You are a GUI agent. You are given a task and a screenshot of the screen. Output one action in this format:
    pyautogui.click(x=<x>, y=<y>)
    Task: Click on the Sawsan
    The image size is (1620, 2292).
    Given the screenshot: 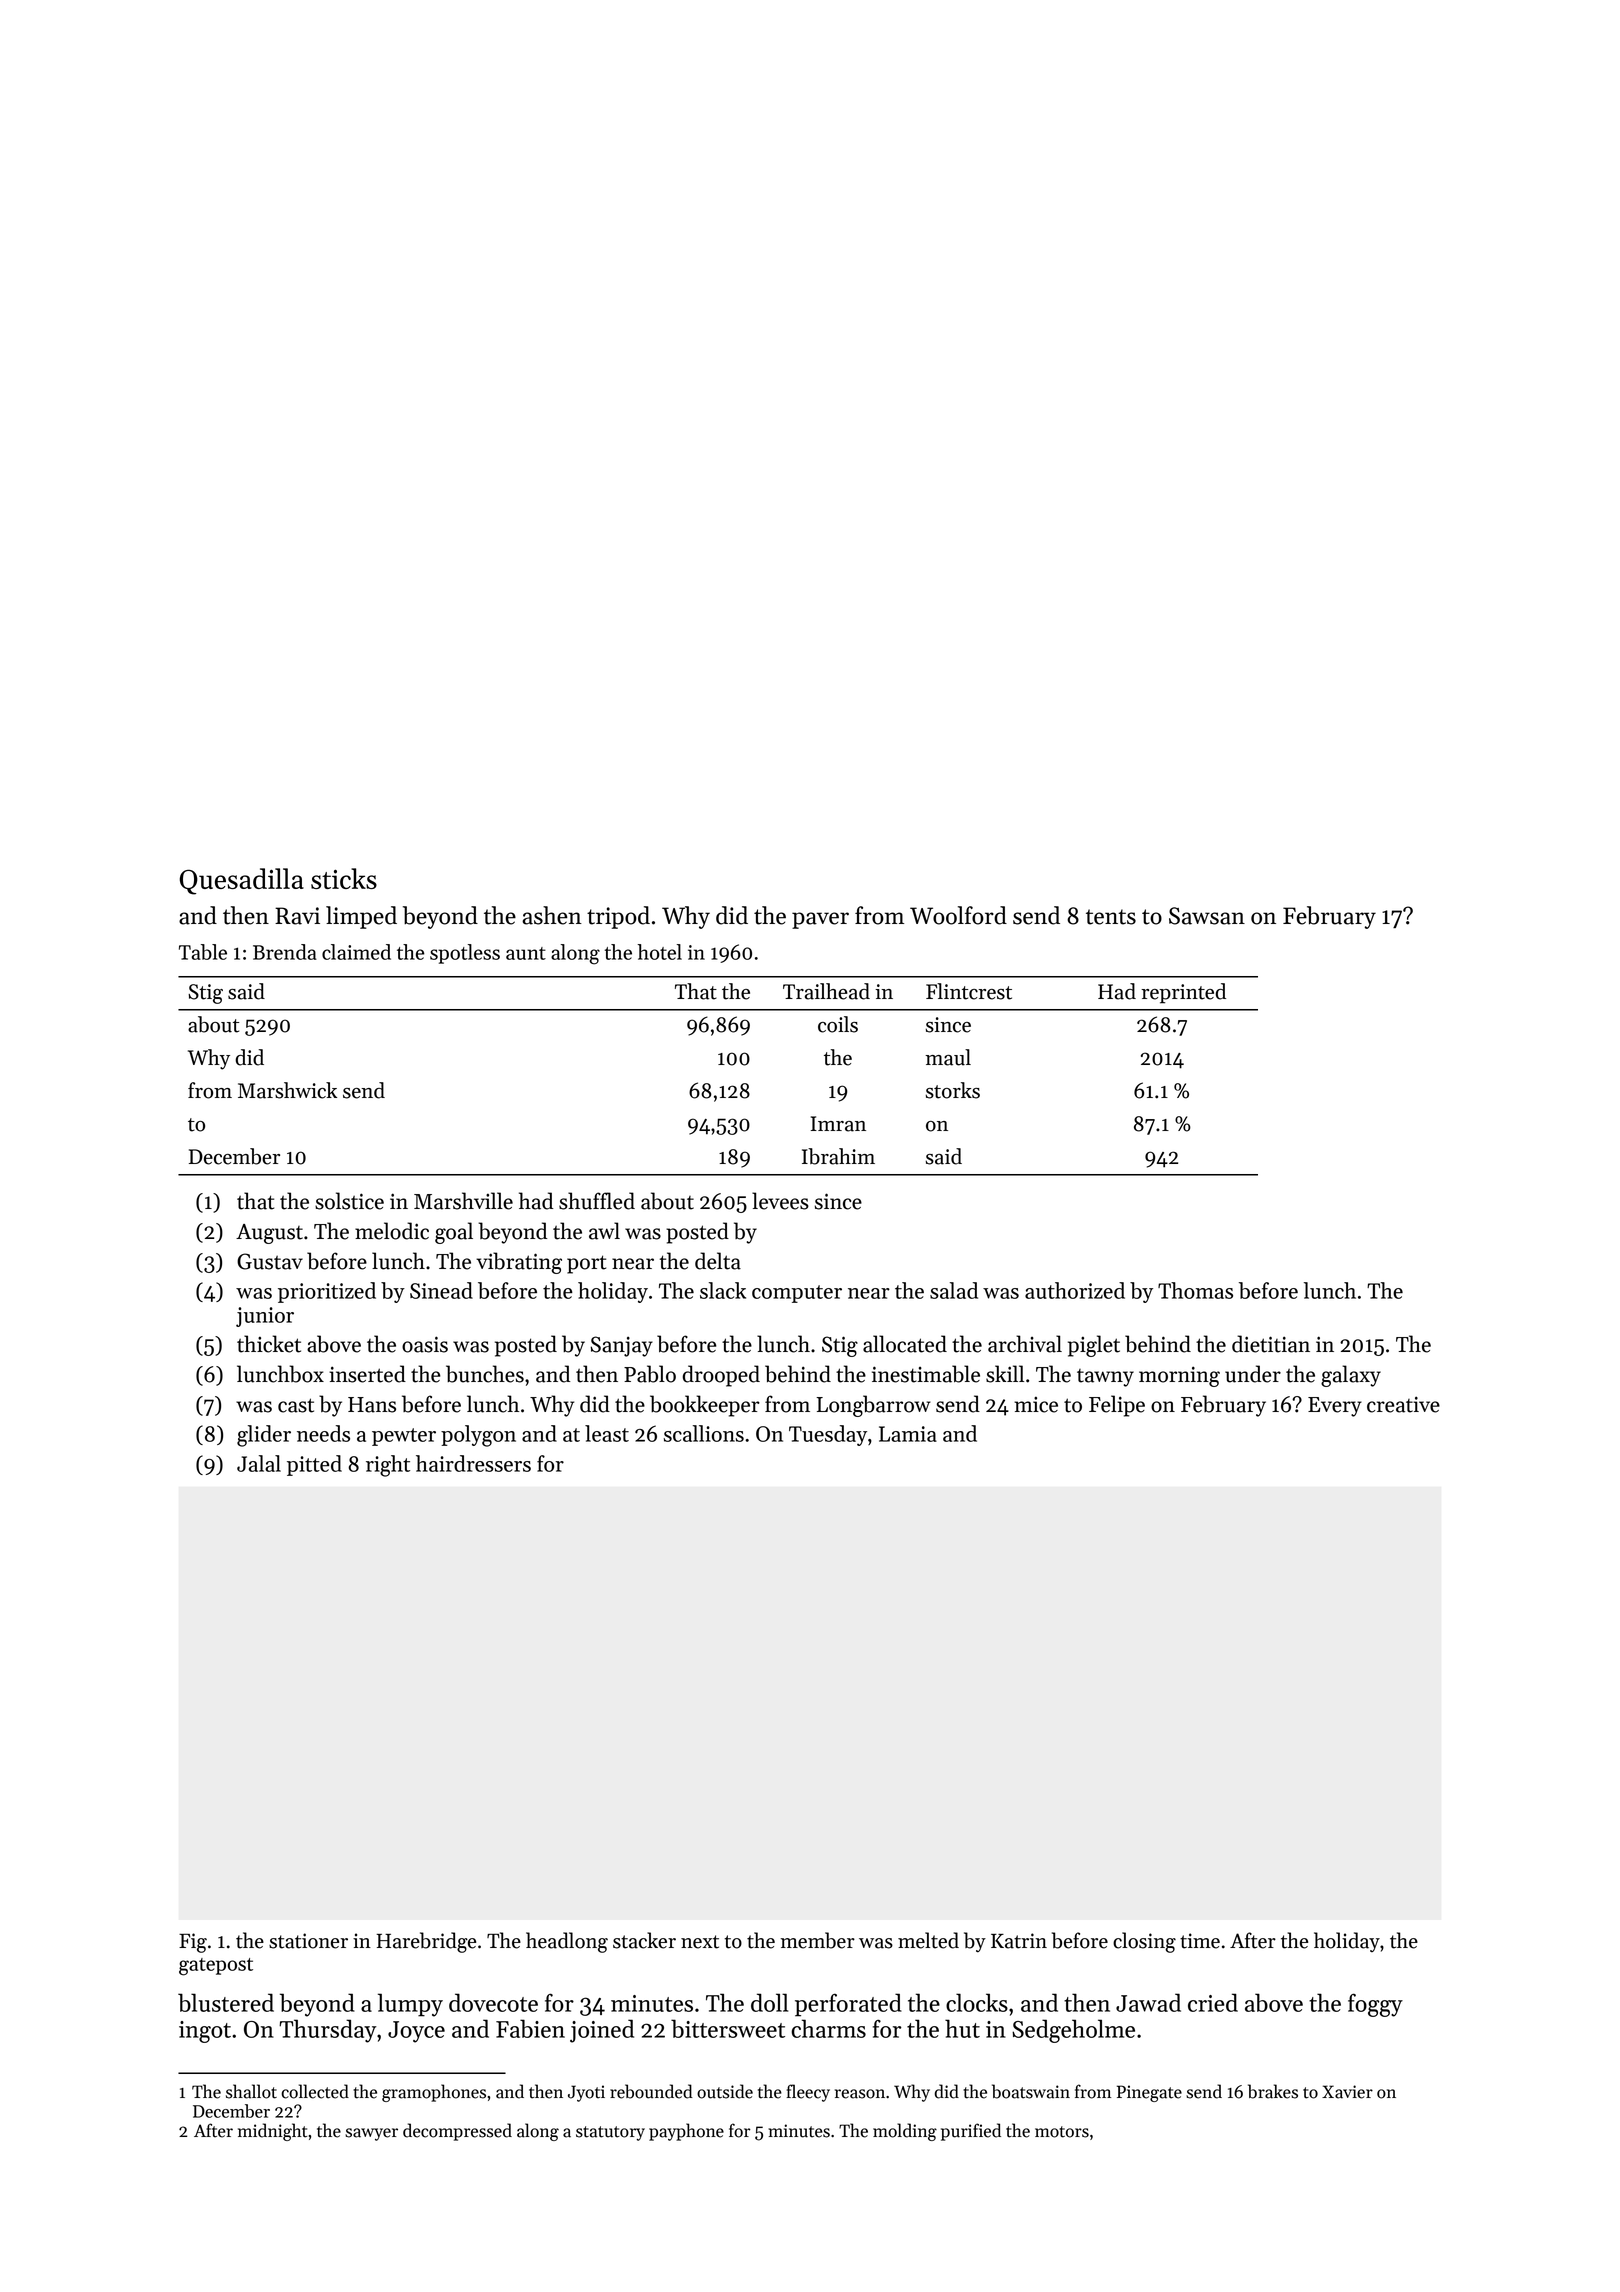 What is the action you would take?
    pyautogui.click(x=1207, y=916)
